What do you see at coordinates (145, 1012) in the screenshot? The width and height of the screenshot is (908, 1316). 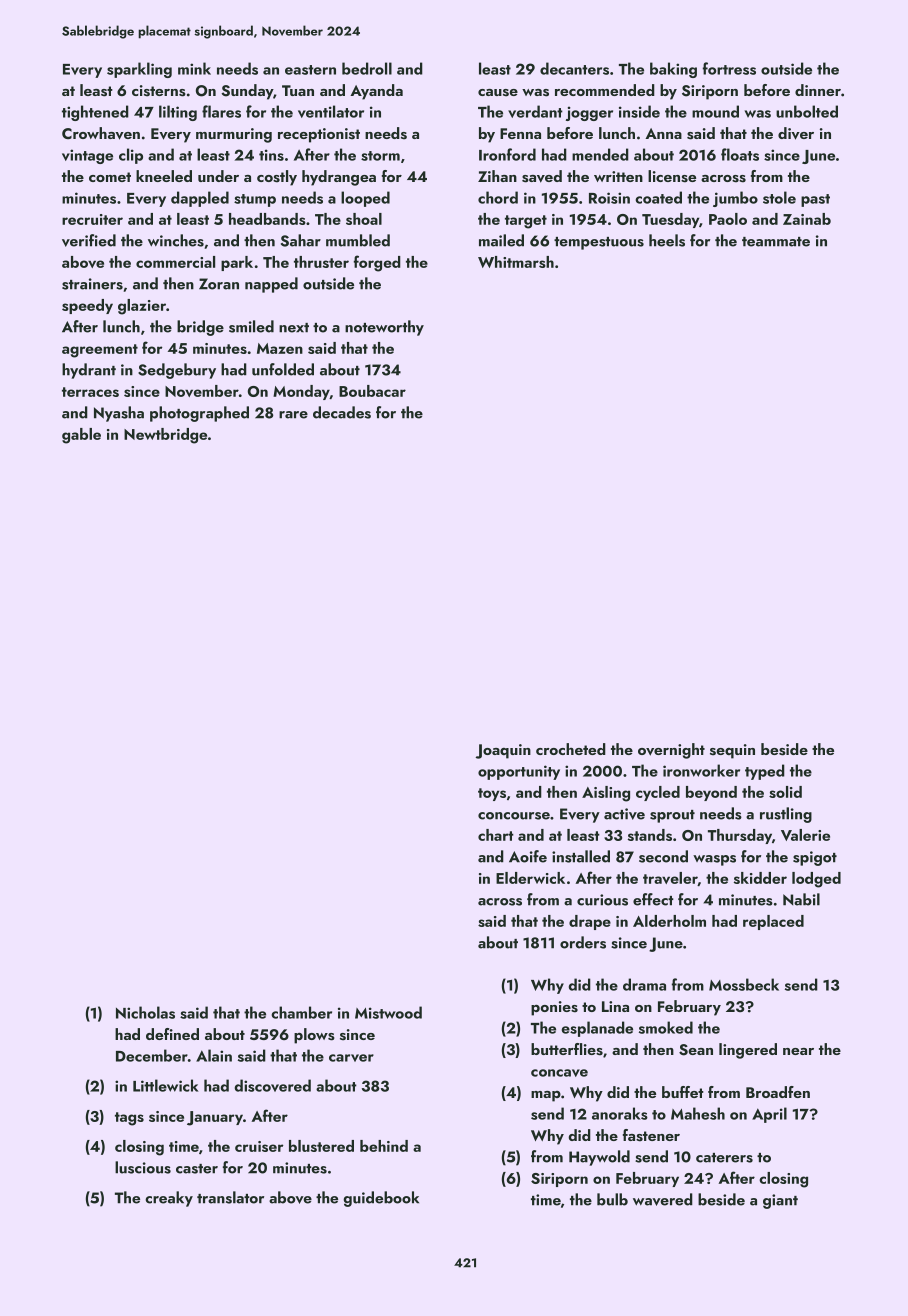 I see `Nicholas` at bounding box center [145, 1012].
